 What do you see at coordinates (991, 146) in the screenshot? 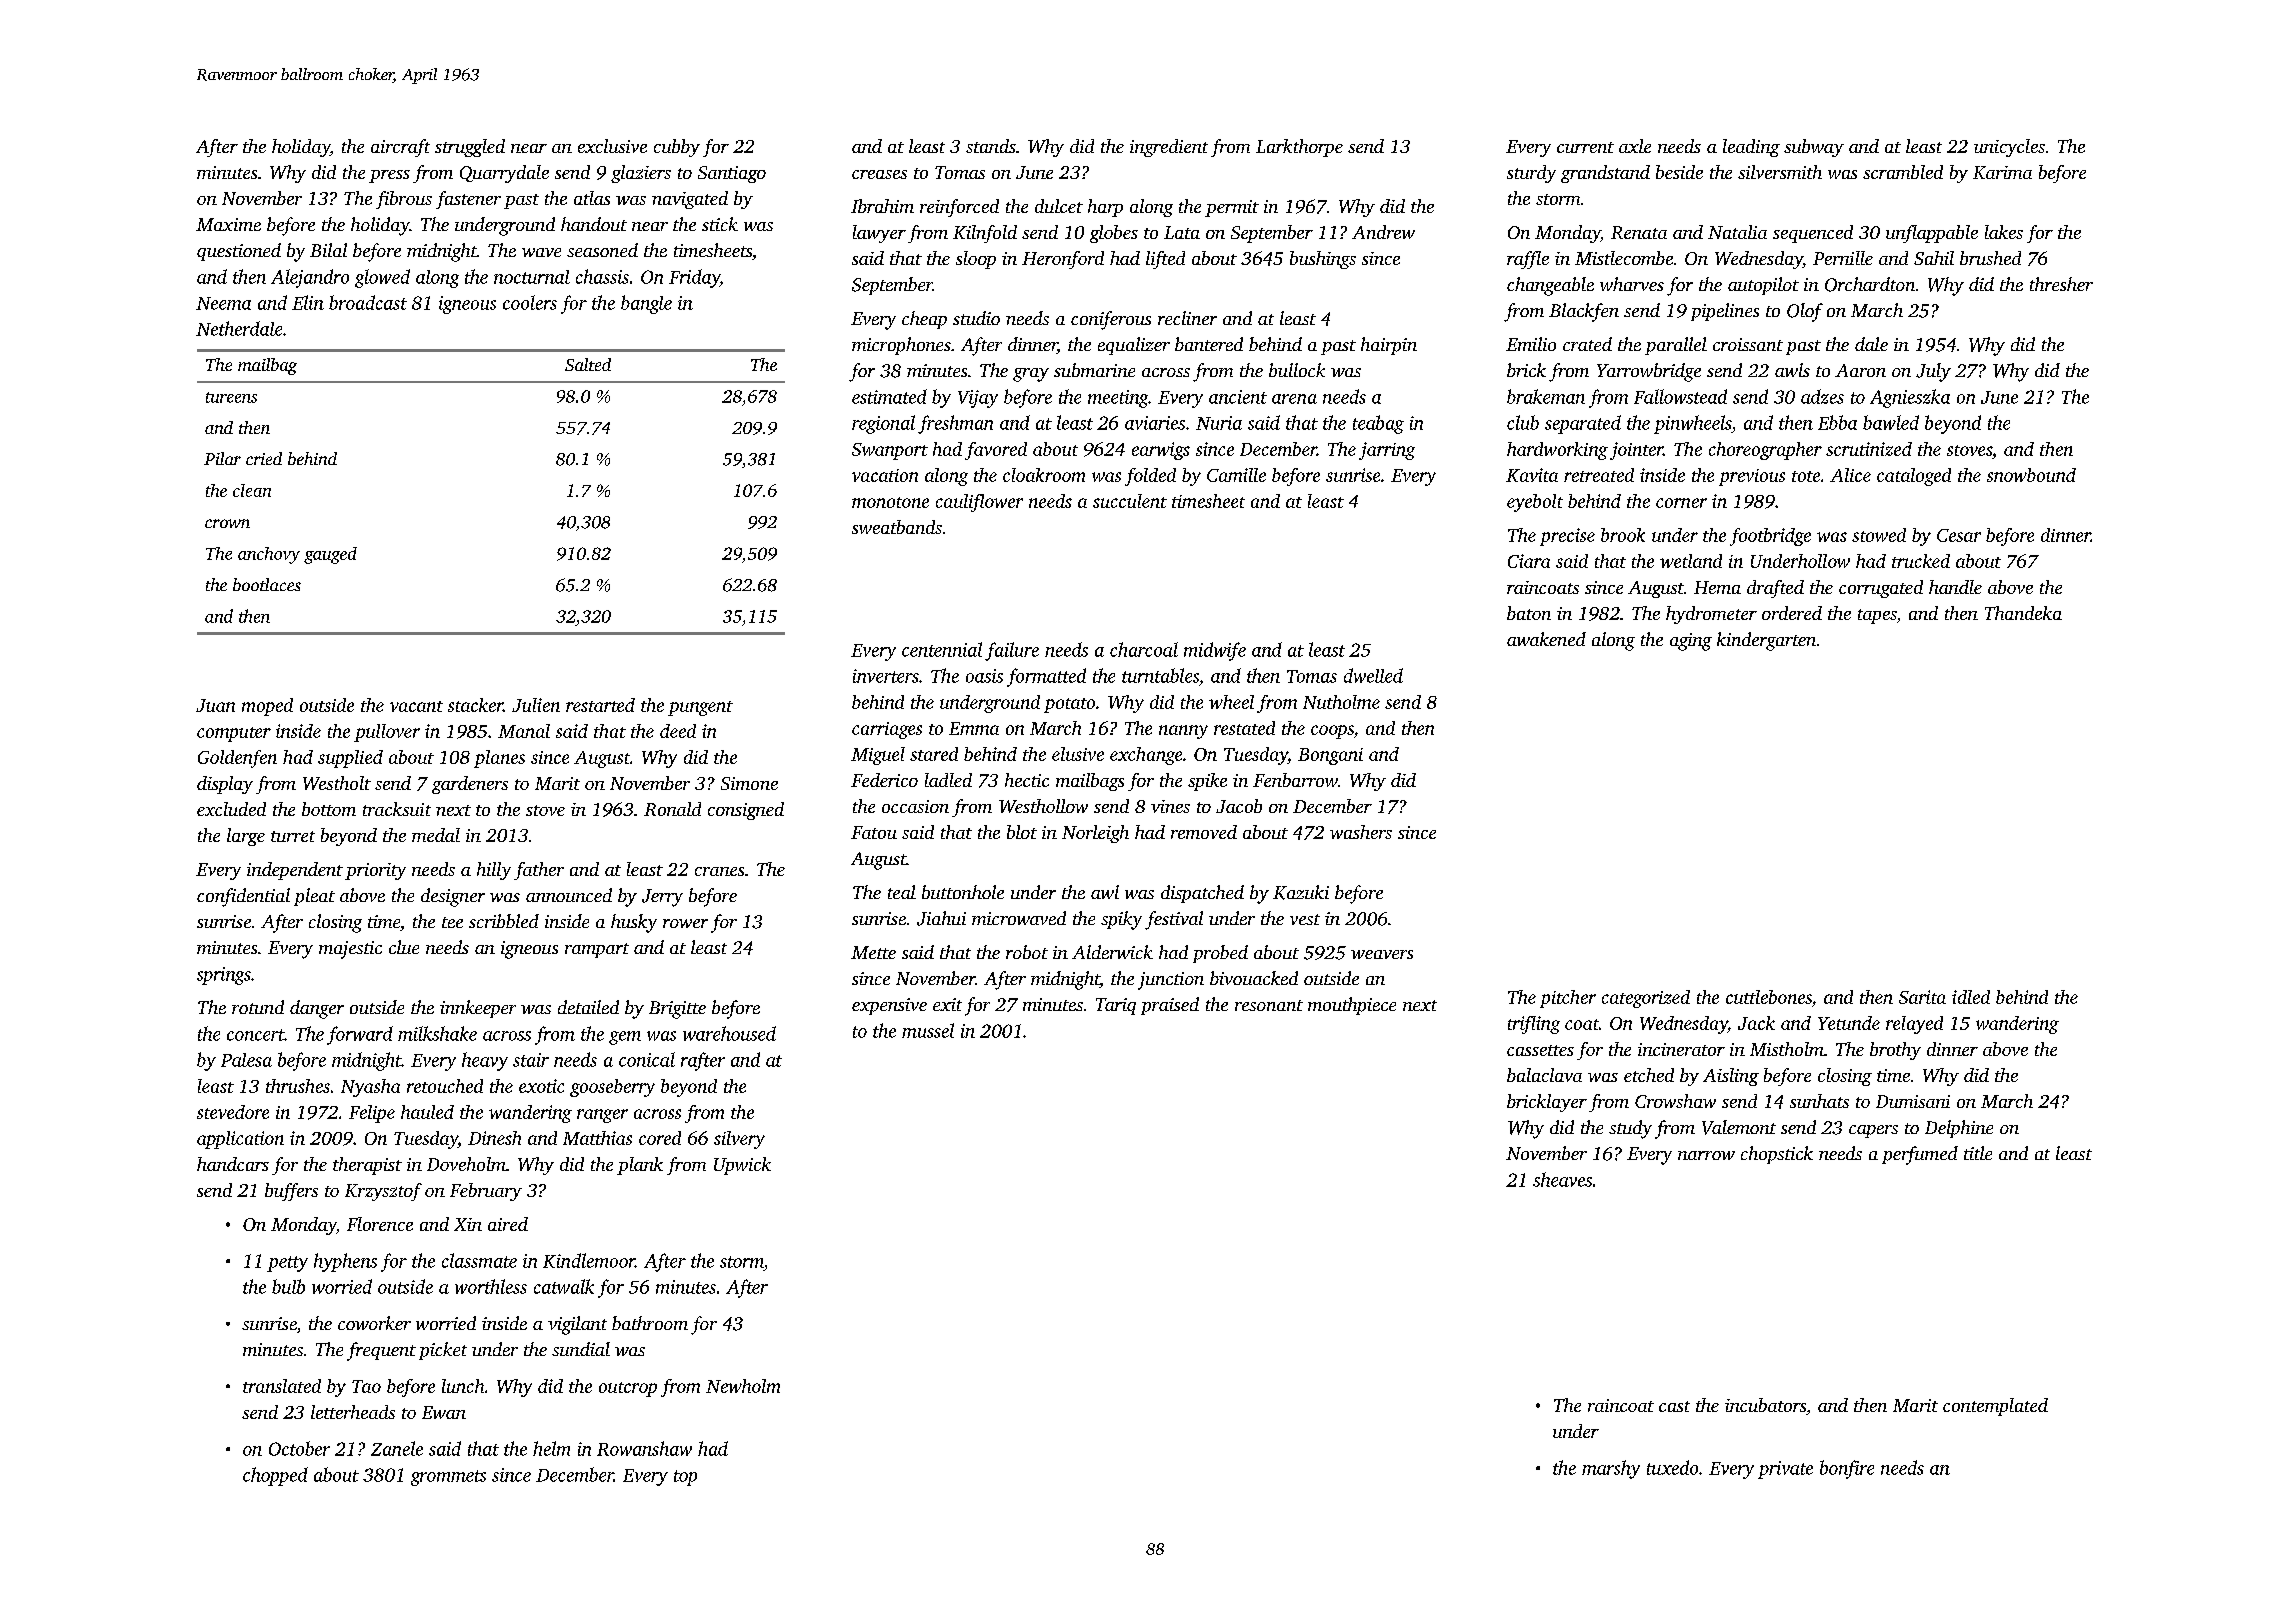
I see `stands` at bounding box center [991, 146].
